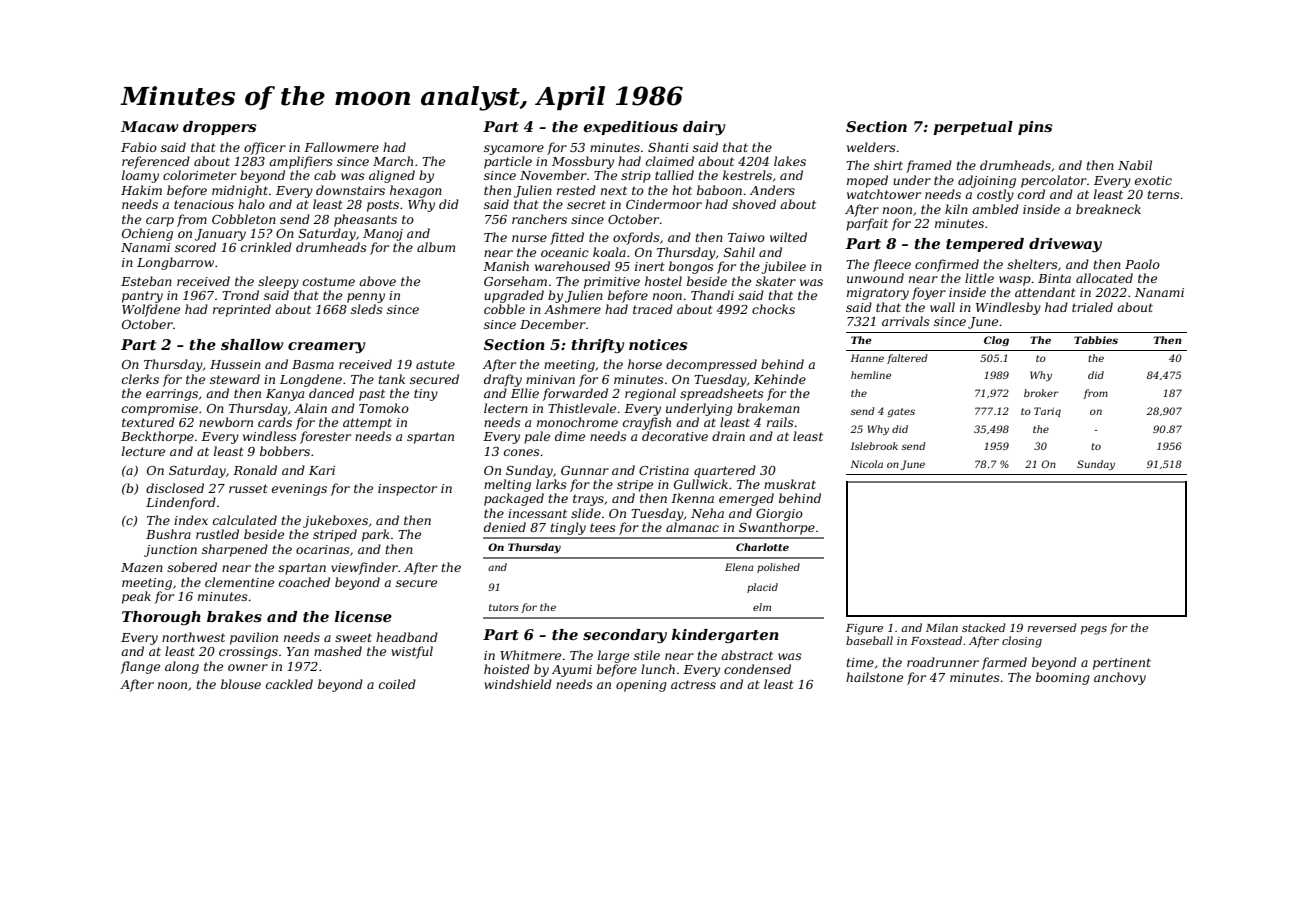  What do you see at coordinates (866, 464) in the document?
I see `Nicola` at bounding box center [866, 464].
